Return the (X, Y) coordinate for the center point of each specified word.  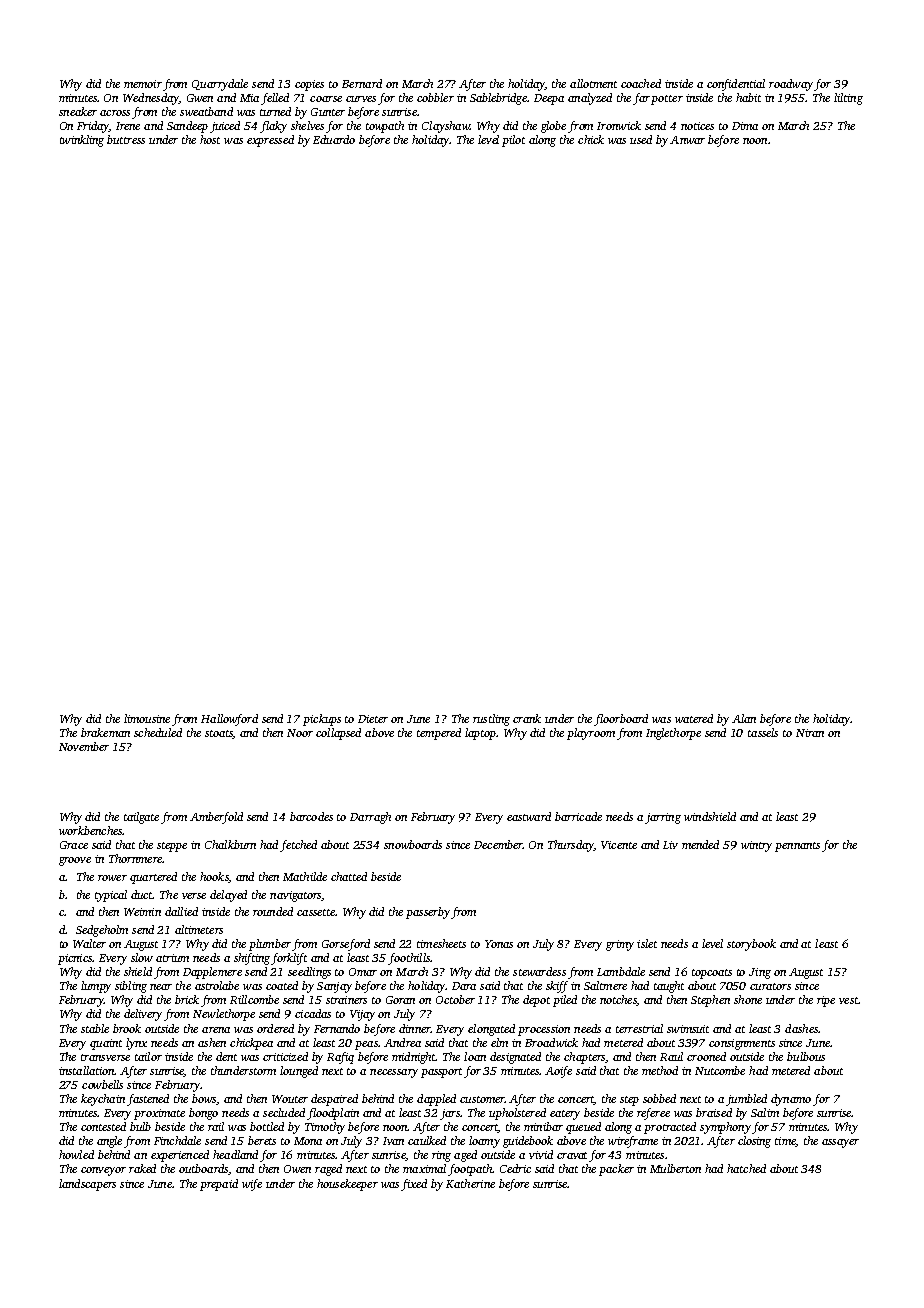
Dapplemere (212, 973)
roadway (791, 85)
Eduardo (334, 139)
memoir (143, 84)
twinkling (82, 141)
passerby (428, 913)
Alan (744, 718)
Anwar (687, 140)
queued (583, 1128)
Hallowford (229, 720)
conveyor (103, 1171)
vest (848, 1000)
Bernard (362, 83)
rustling (491, 720)
